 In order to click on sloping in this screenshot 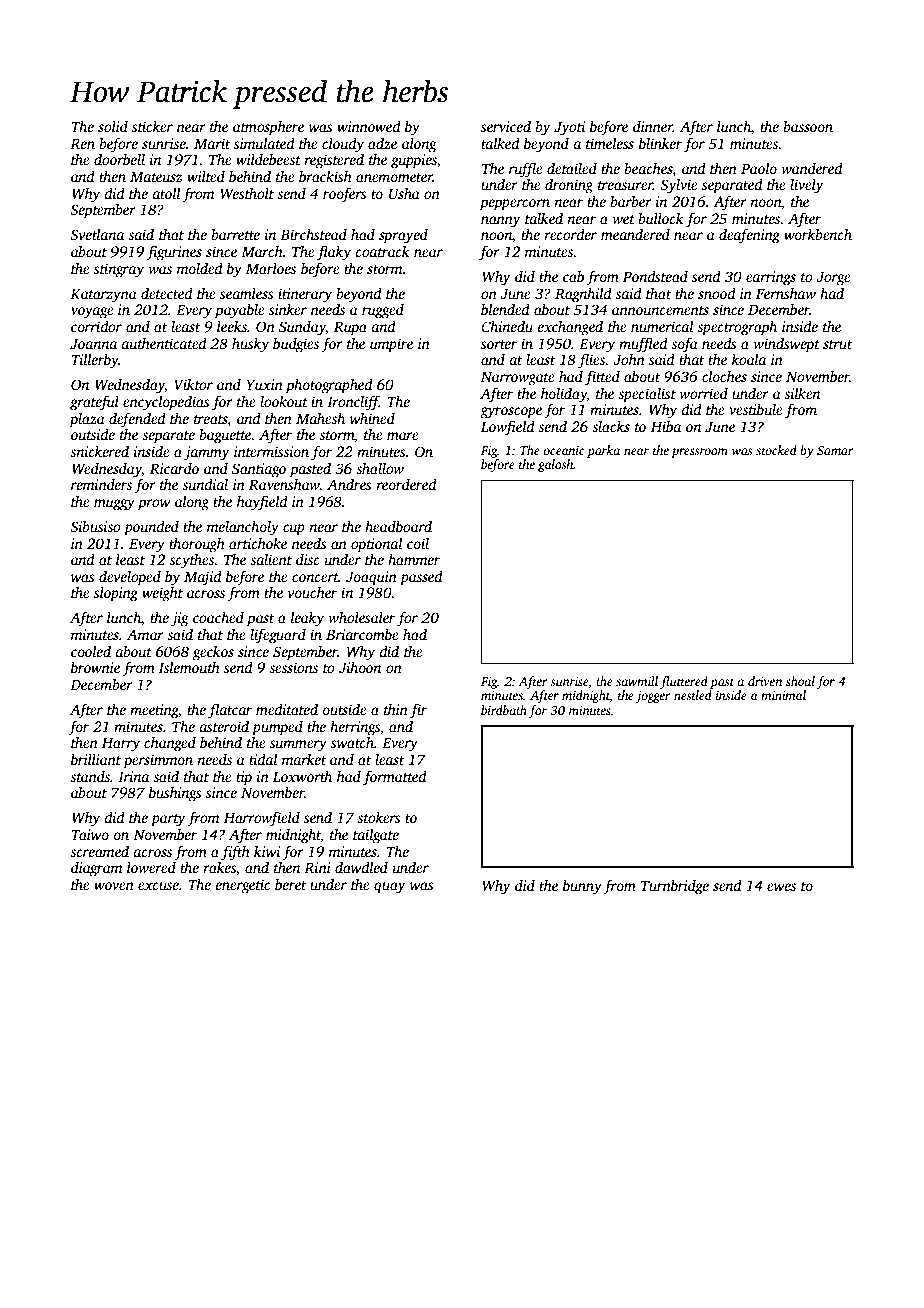, I will do `click(116, 594)`.
